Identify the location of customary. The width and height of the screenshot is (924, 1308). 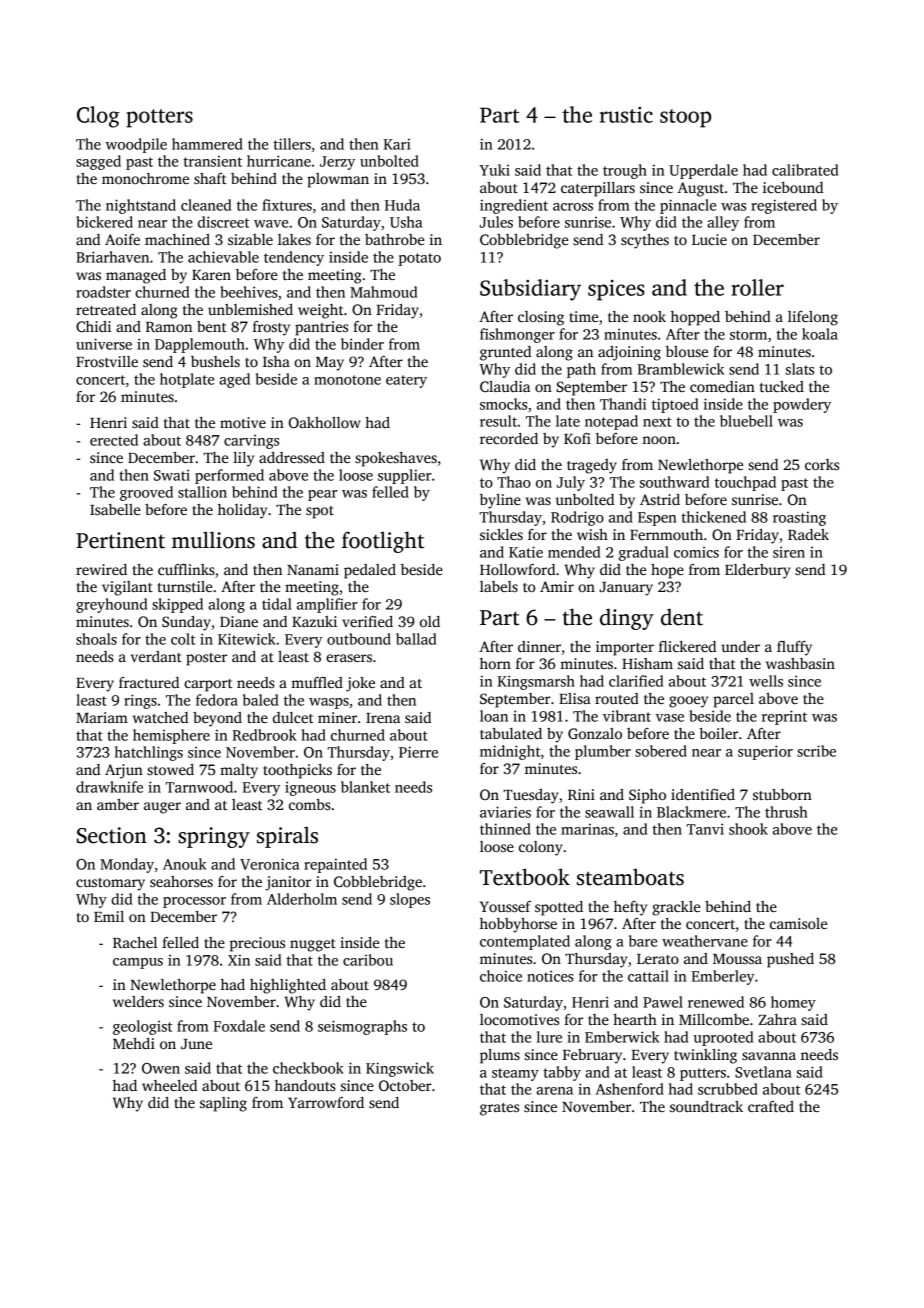
(110, 884).
